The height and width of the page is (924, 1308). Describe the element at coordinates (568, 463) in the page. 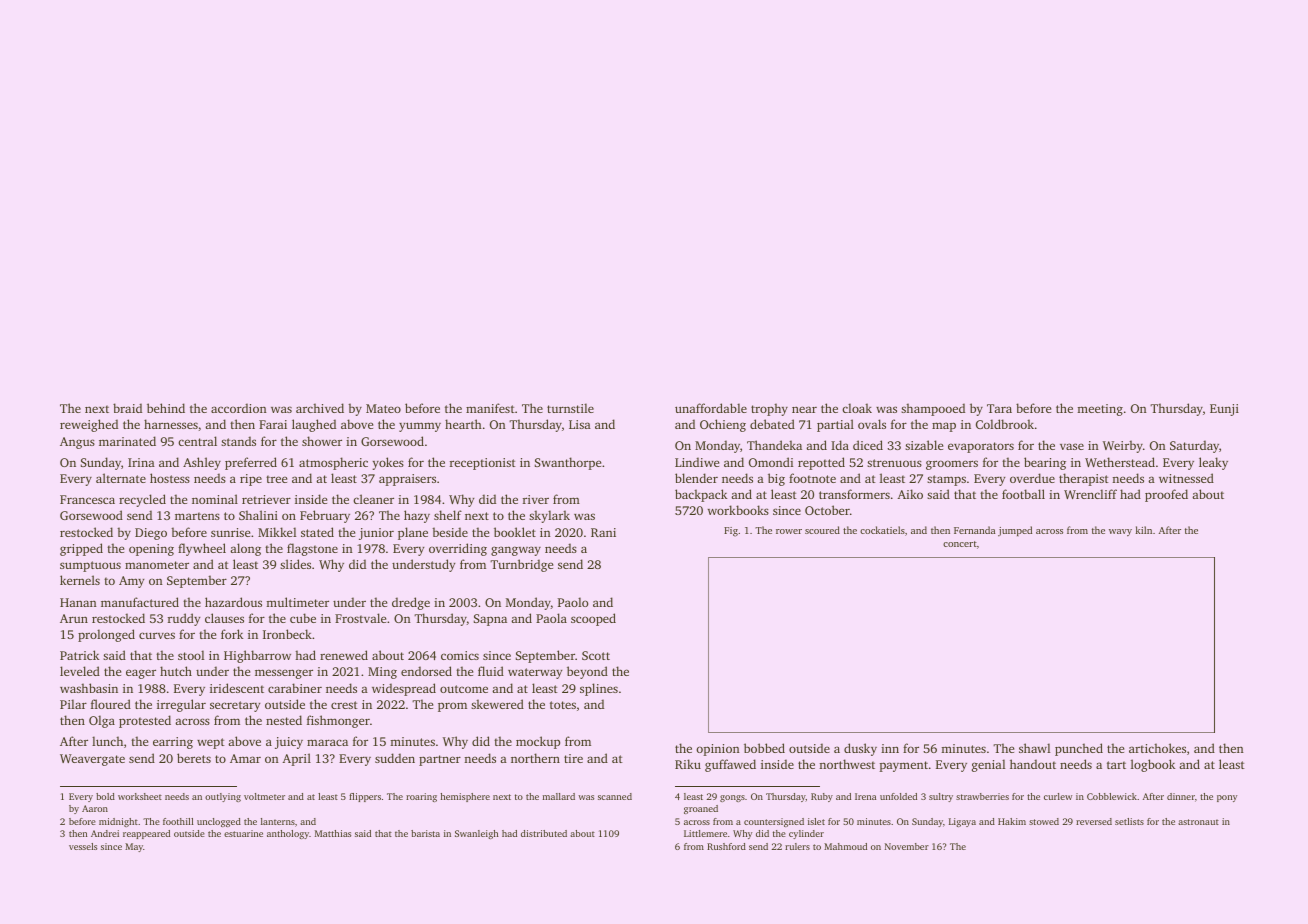

I see `Swanthorpe` at that location.
